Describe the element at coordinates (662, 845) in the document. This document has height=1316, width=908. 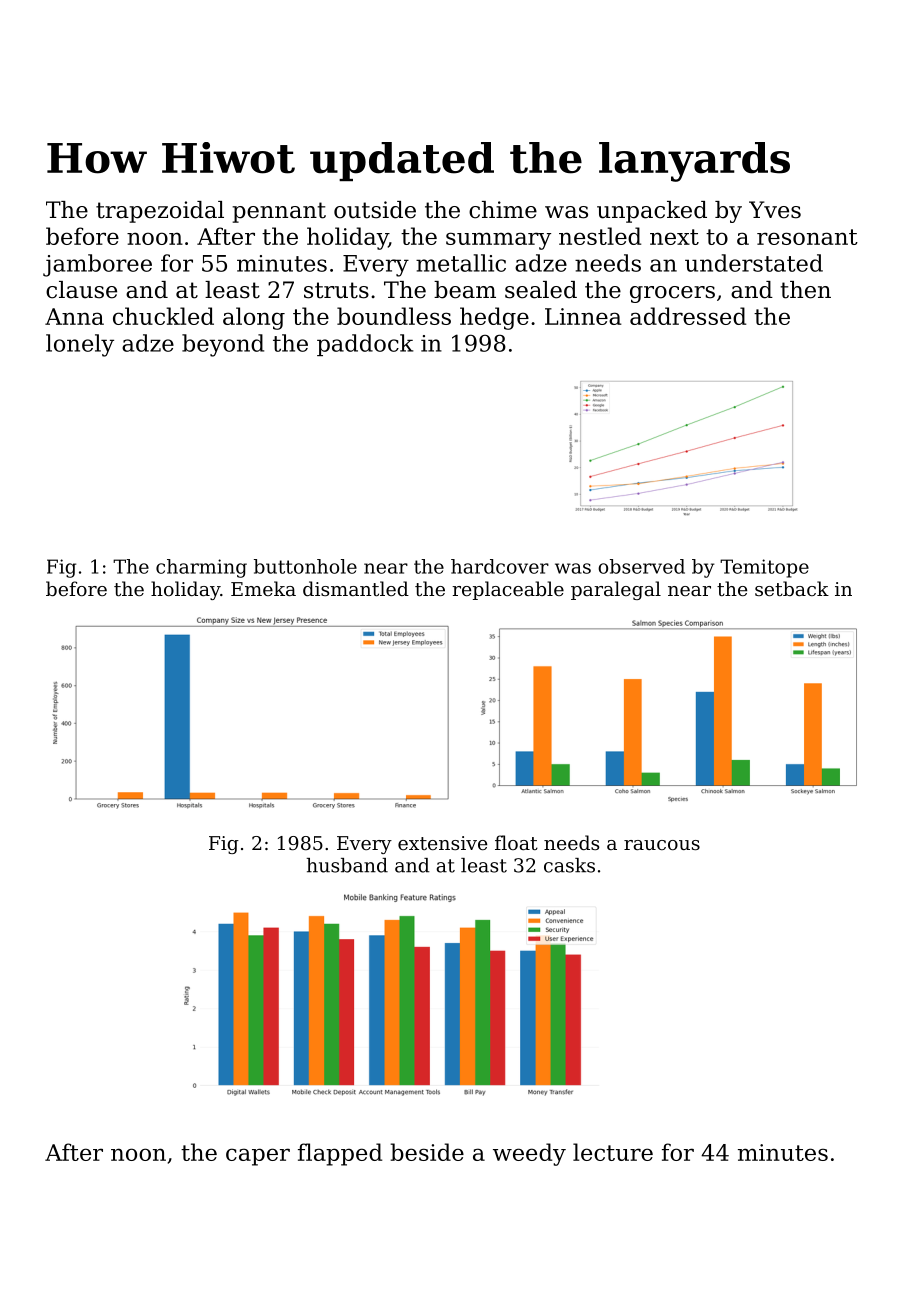
I see `raucous` at that location.
